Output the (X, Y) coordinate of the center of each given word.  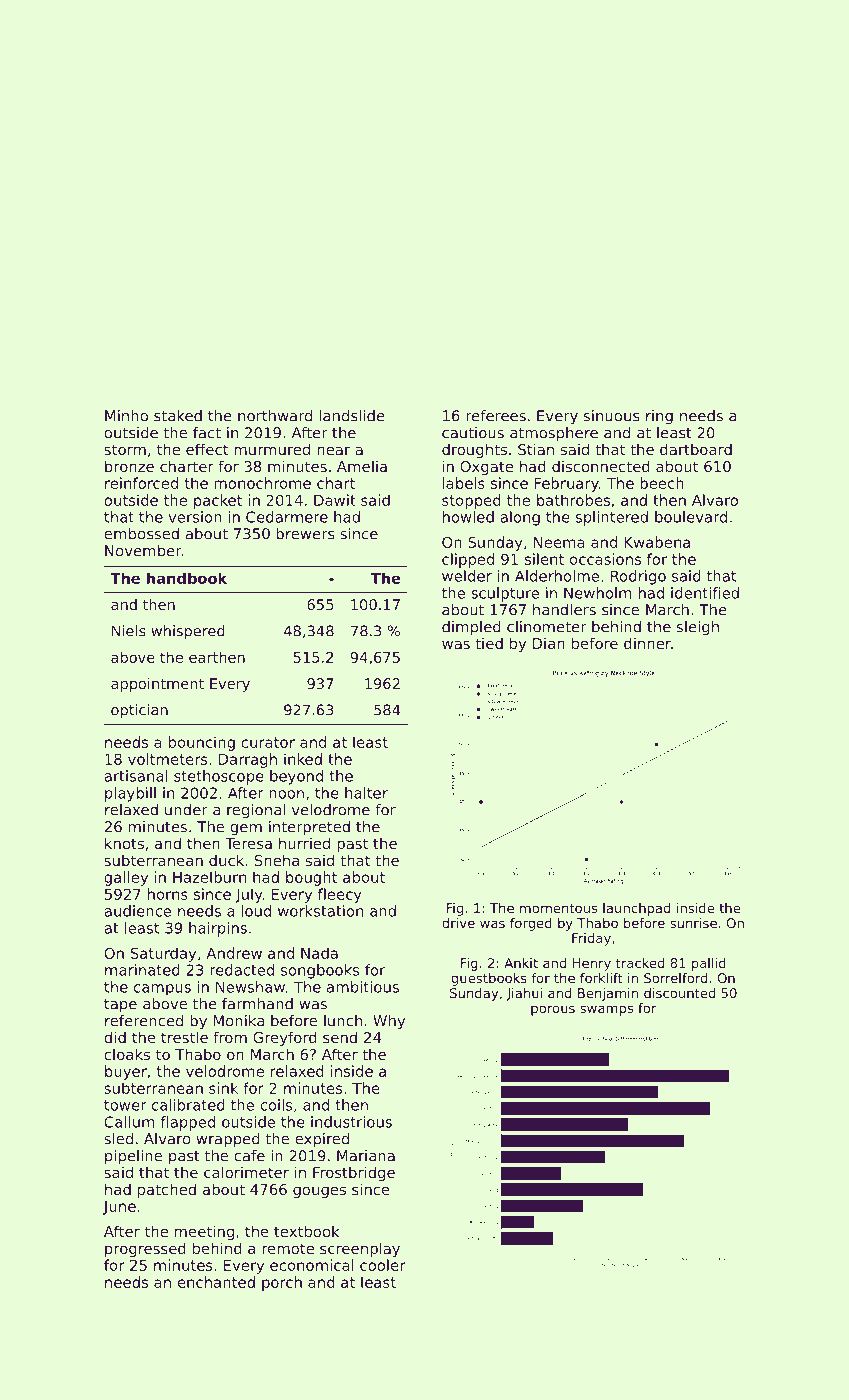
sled (118, 1139)
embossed (141, 534)
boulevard (691, 517)
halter (366, 793)
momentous (558, 908)
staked (178, 416)
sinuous (611, 416)
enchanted (216, 1282)
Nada (319, 953)
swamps (606, 1010)
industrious (351, 1122)
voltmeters (167, 759)
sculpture (505, 594)
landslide (352, 416)
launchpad (636, 909)
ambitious (363, 987)
